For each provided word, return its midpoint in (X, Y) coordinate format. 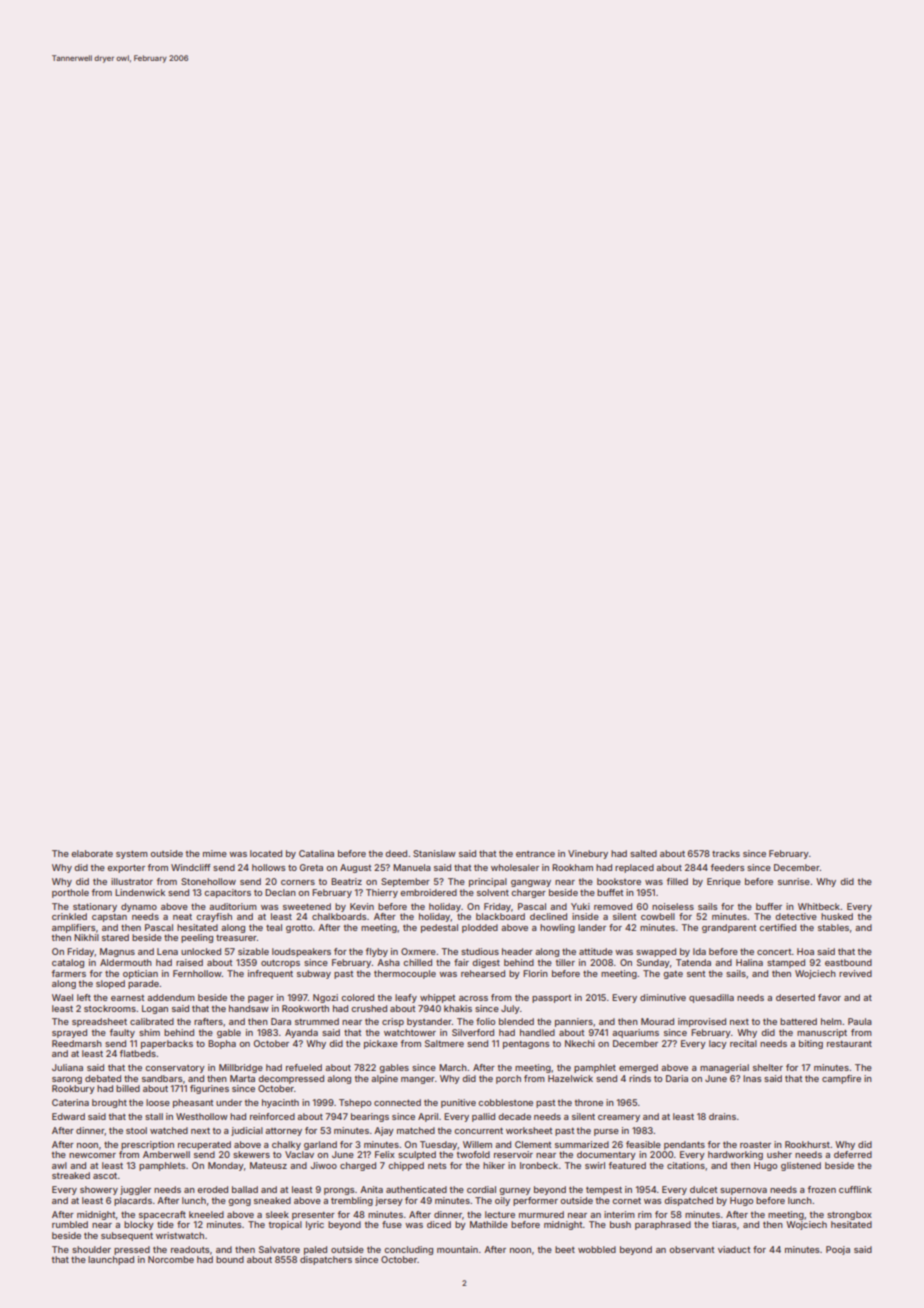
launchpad (111, 1260)
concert (774, 952)
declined (548, 916)
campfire (841, 1079)
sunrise (794, 881)
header (517, 951)
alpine (384, 1079)
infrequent (270, 974)
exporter (126, 869)
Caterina (70, 1102)
